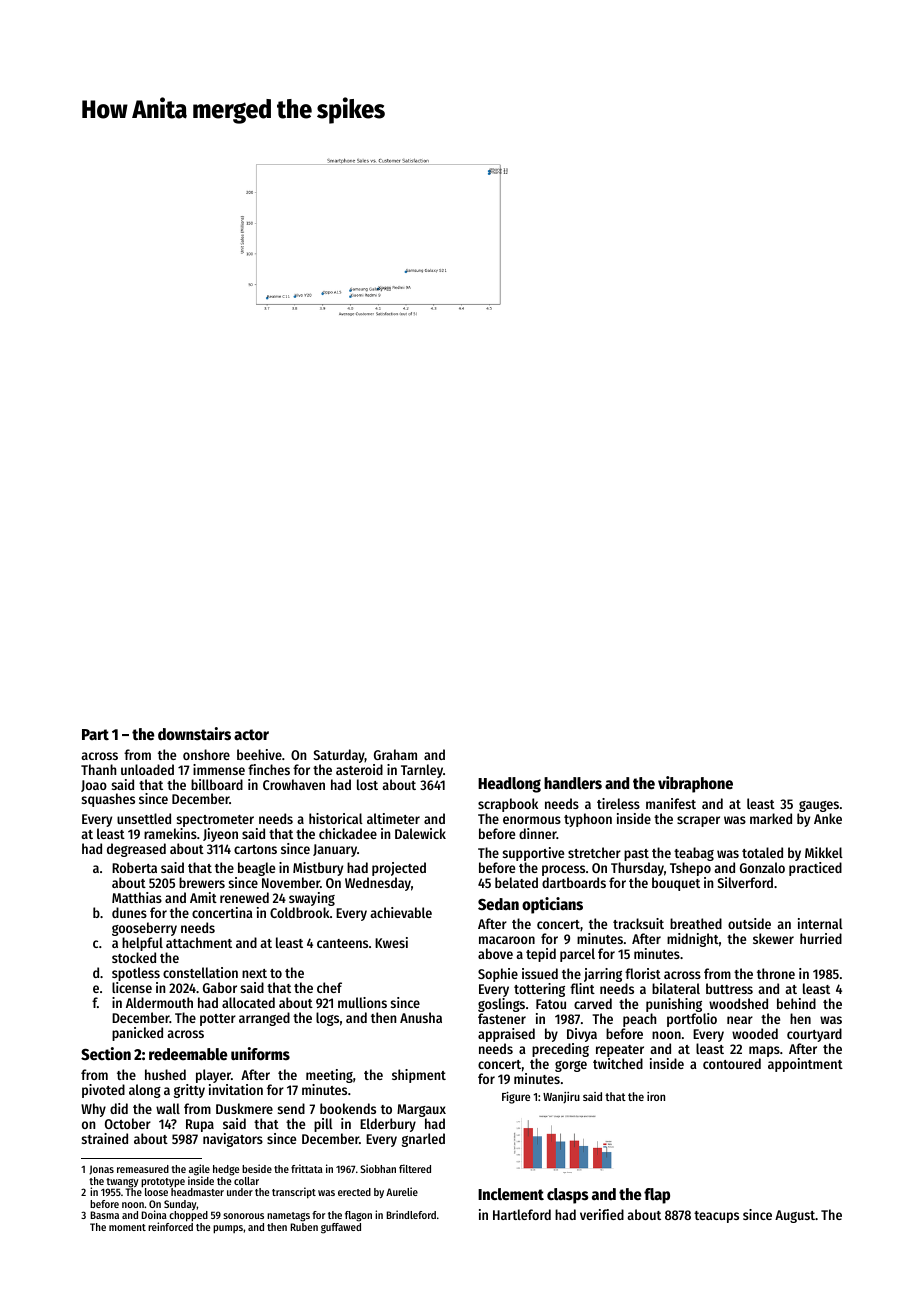  Describe the element at coordinates (814, 1035) in the page. I see `courtyard` at that location.
